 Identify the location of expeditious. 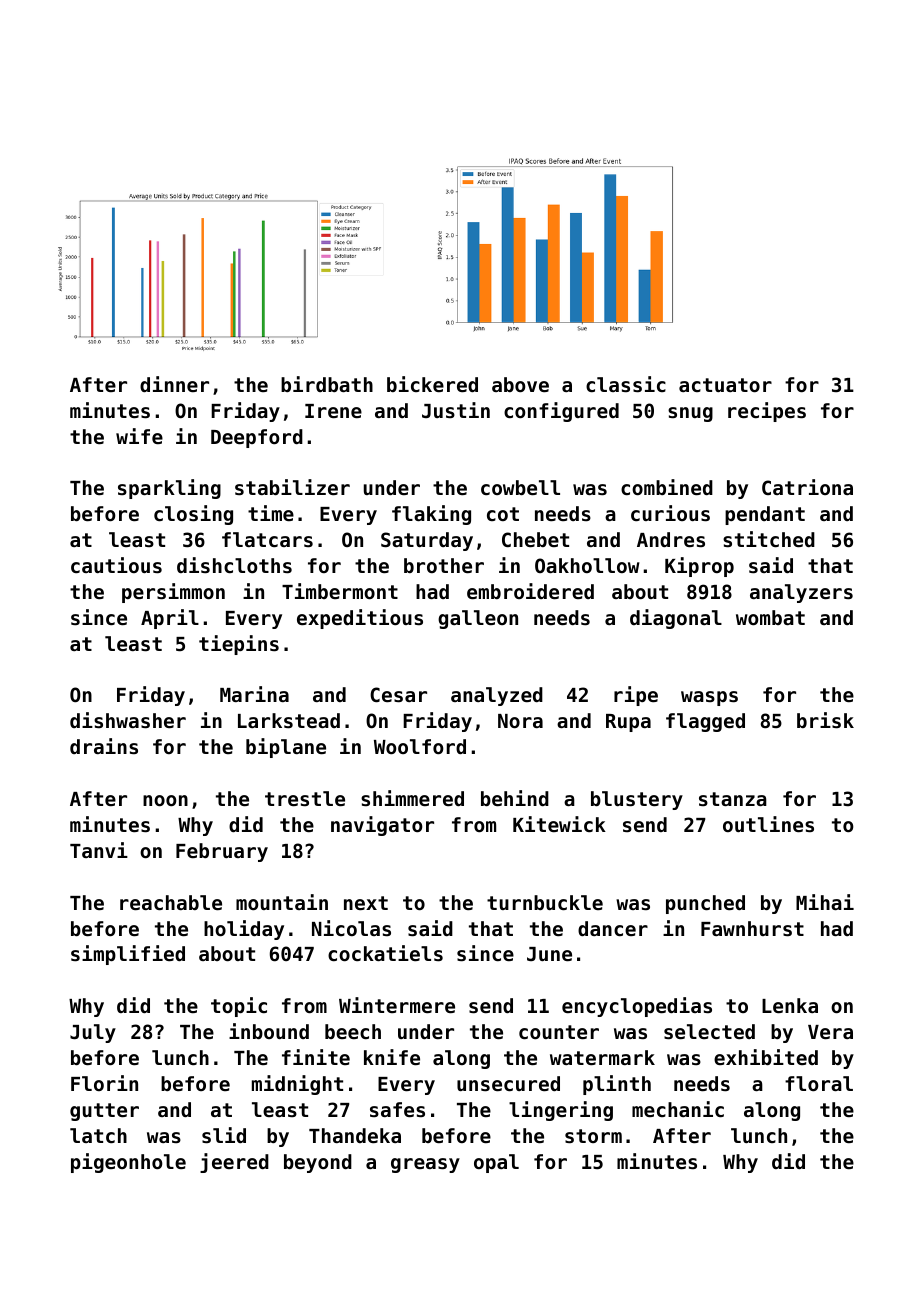
(360, 619).
